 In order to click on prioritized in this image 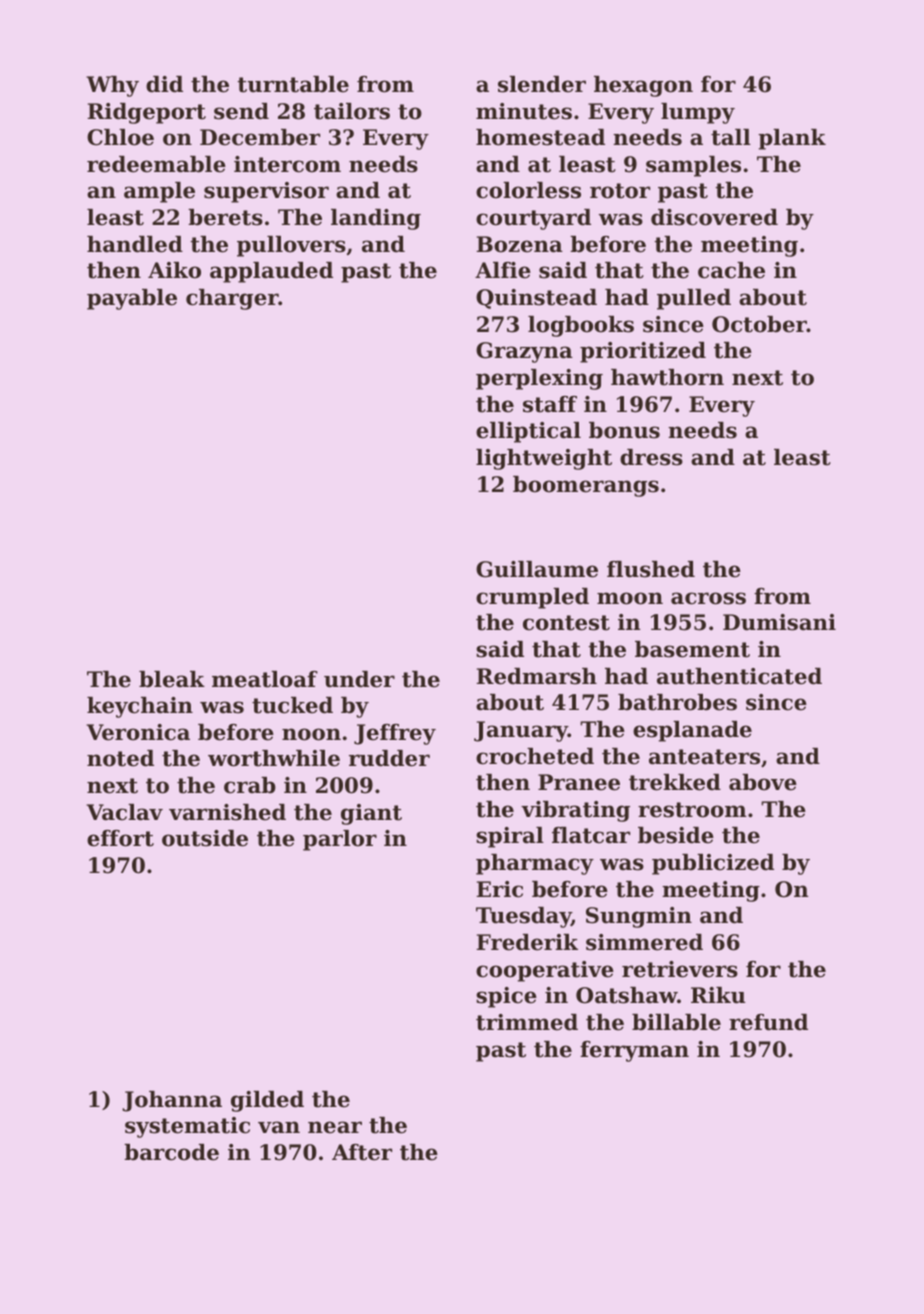, I will do `click(643, 352)`.
